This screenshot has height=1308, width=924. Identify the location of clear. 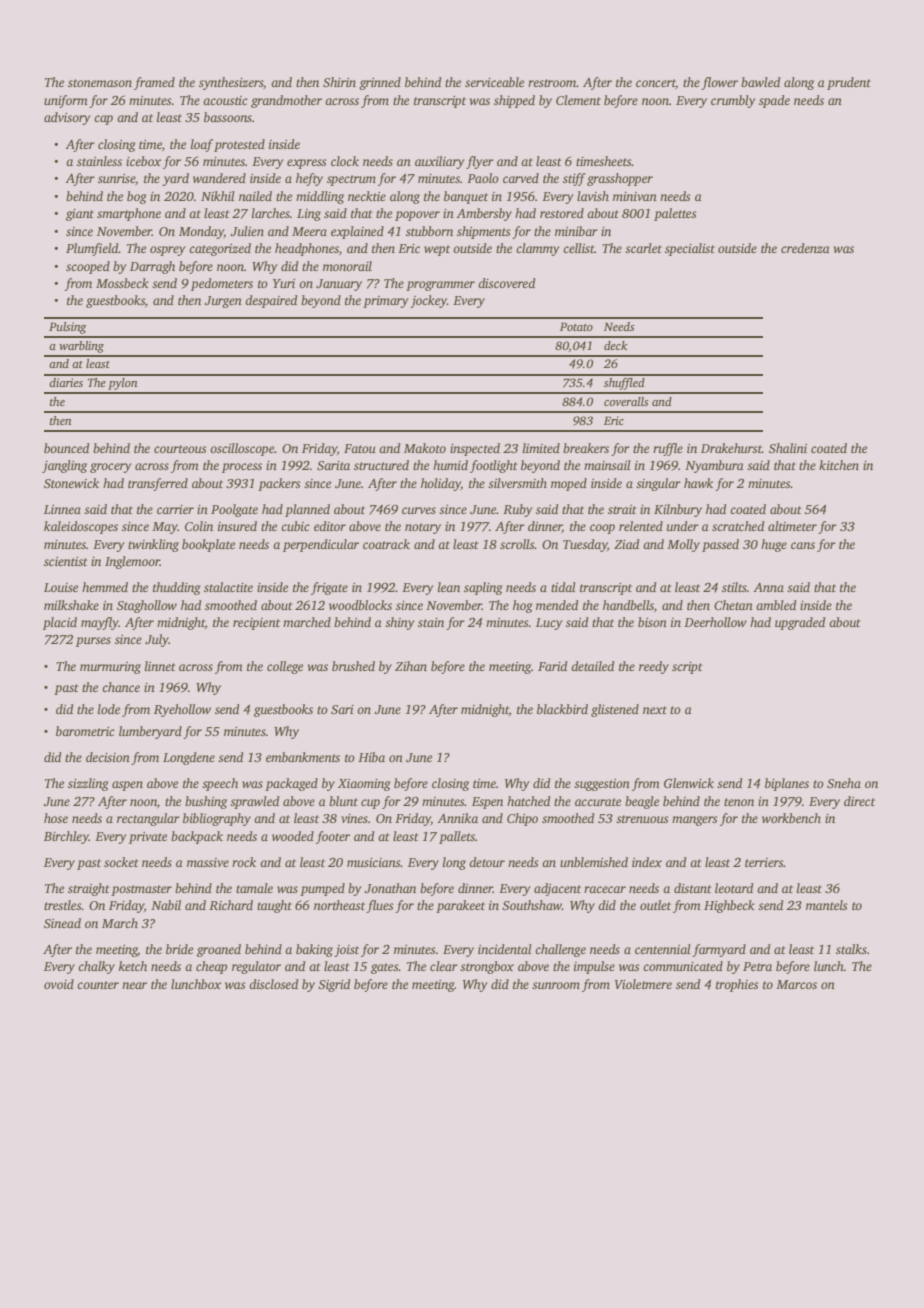
(444, 966).
